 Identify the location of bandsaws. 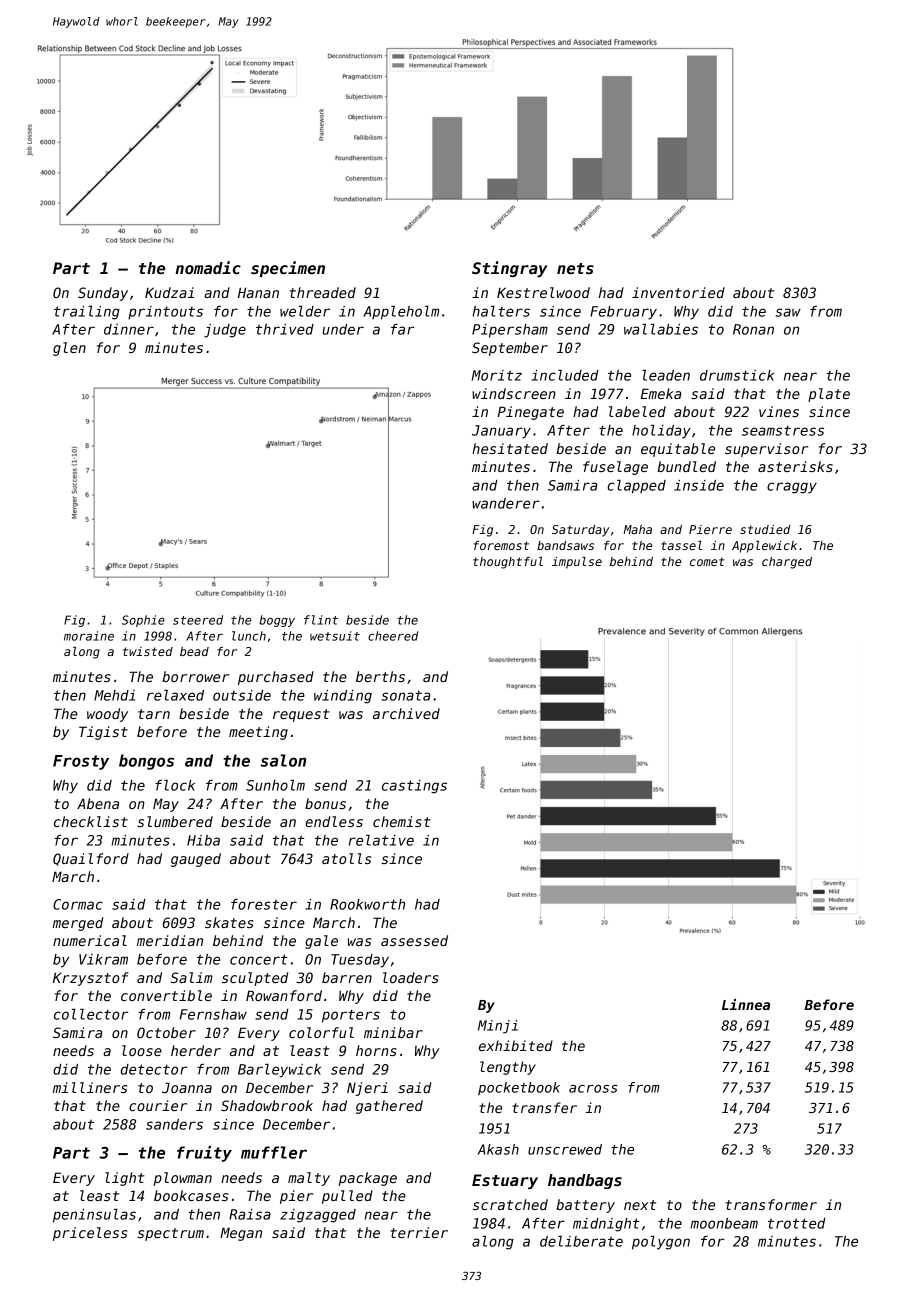
(565, 545).
